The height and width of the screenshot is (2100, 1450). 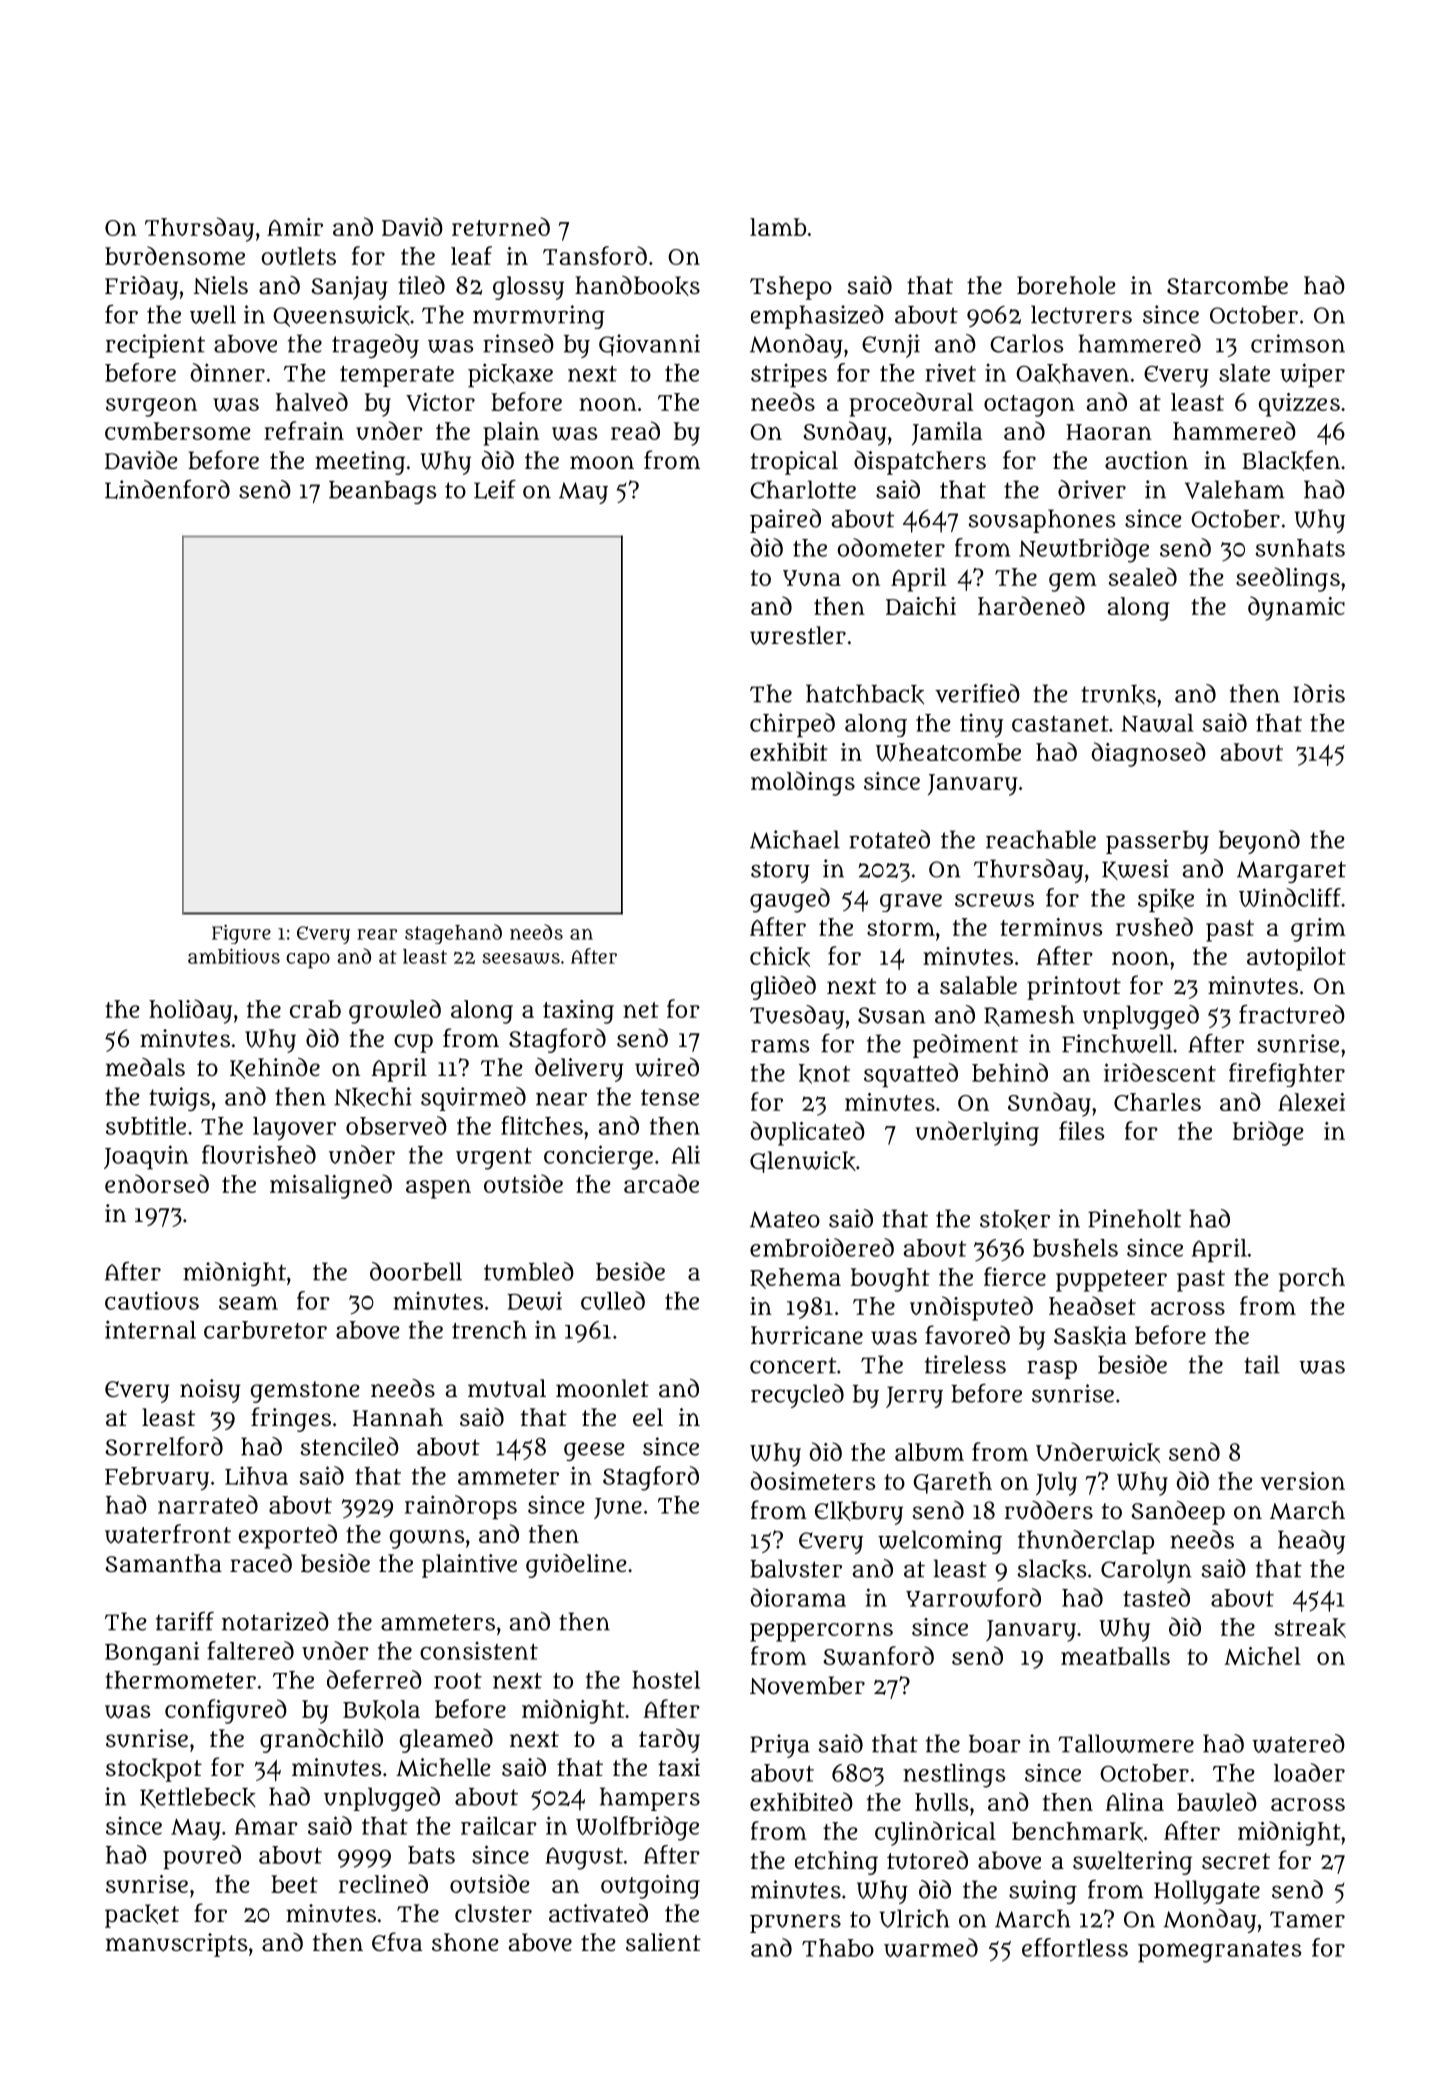 I want to click on Margaret, so click(x=1291, y=872).
